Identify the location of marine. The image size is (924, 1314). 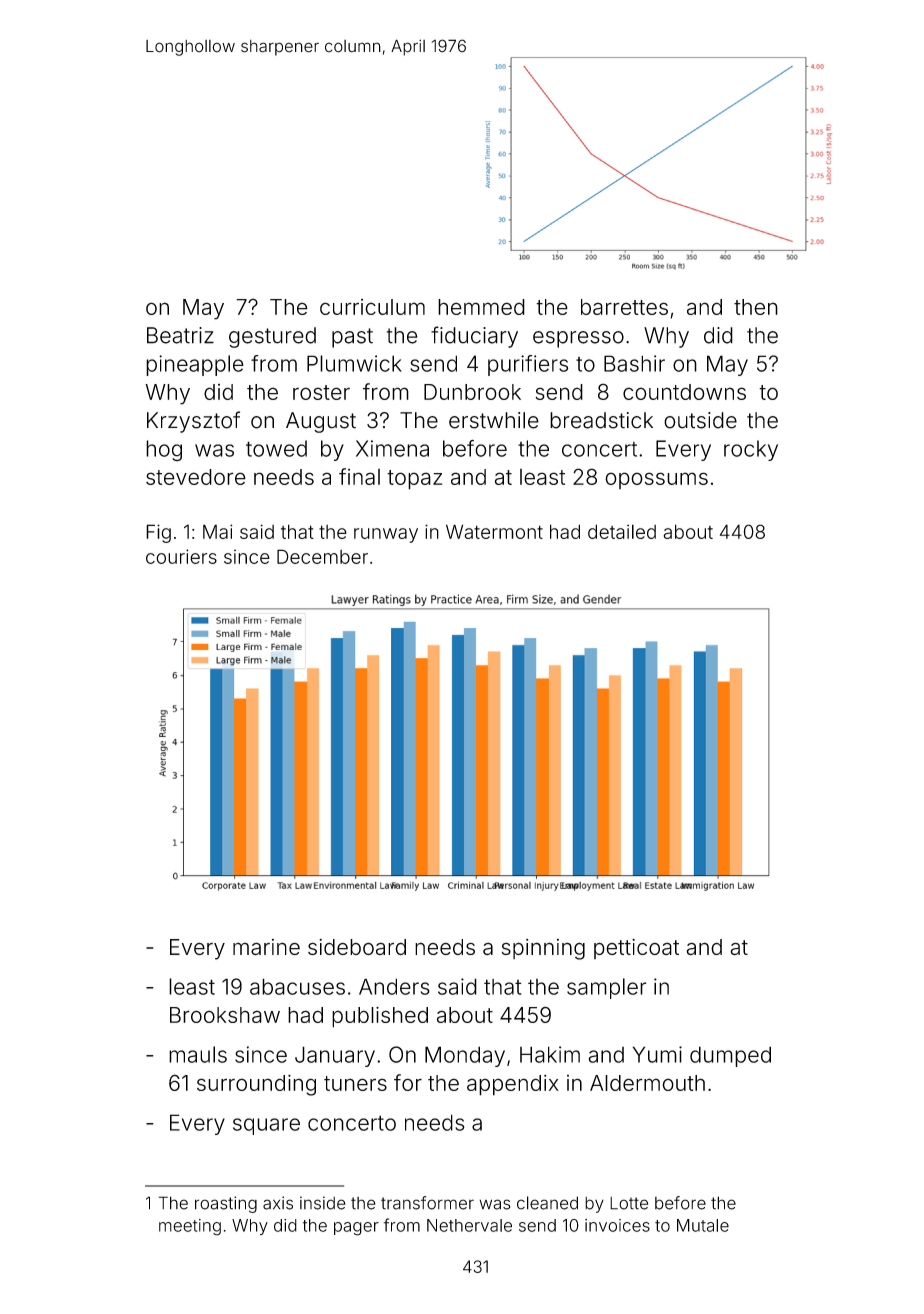
(266, 947).
